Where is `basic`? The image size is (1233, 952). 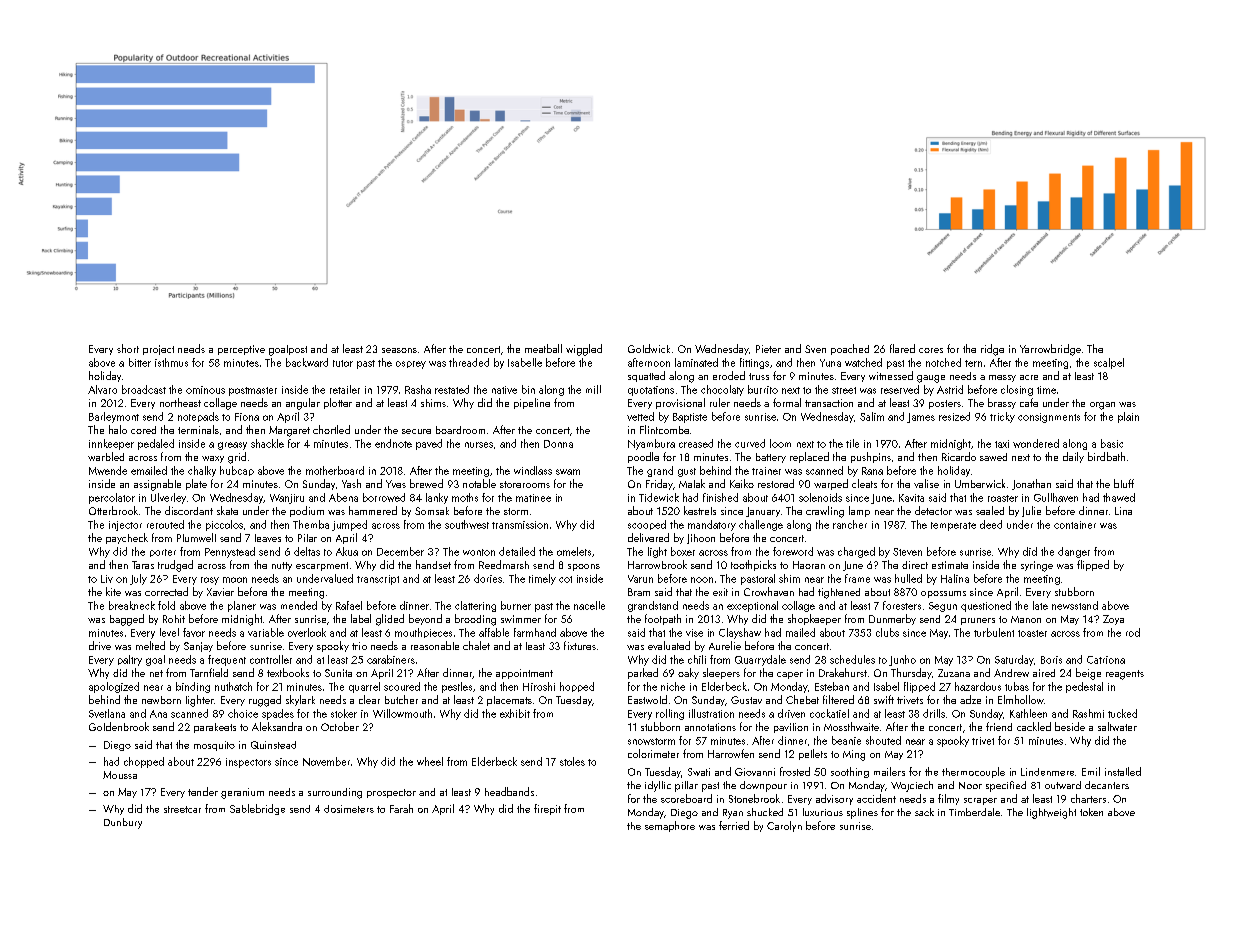 basic is located at coordinates (1112, 443).
